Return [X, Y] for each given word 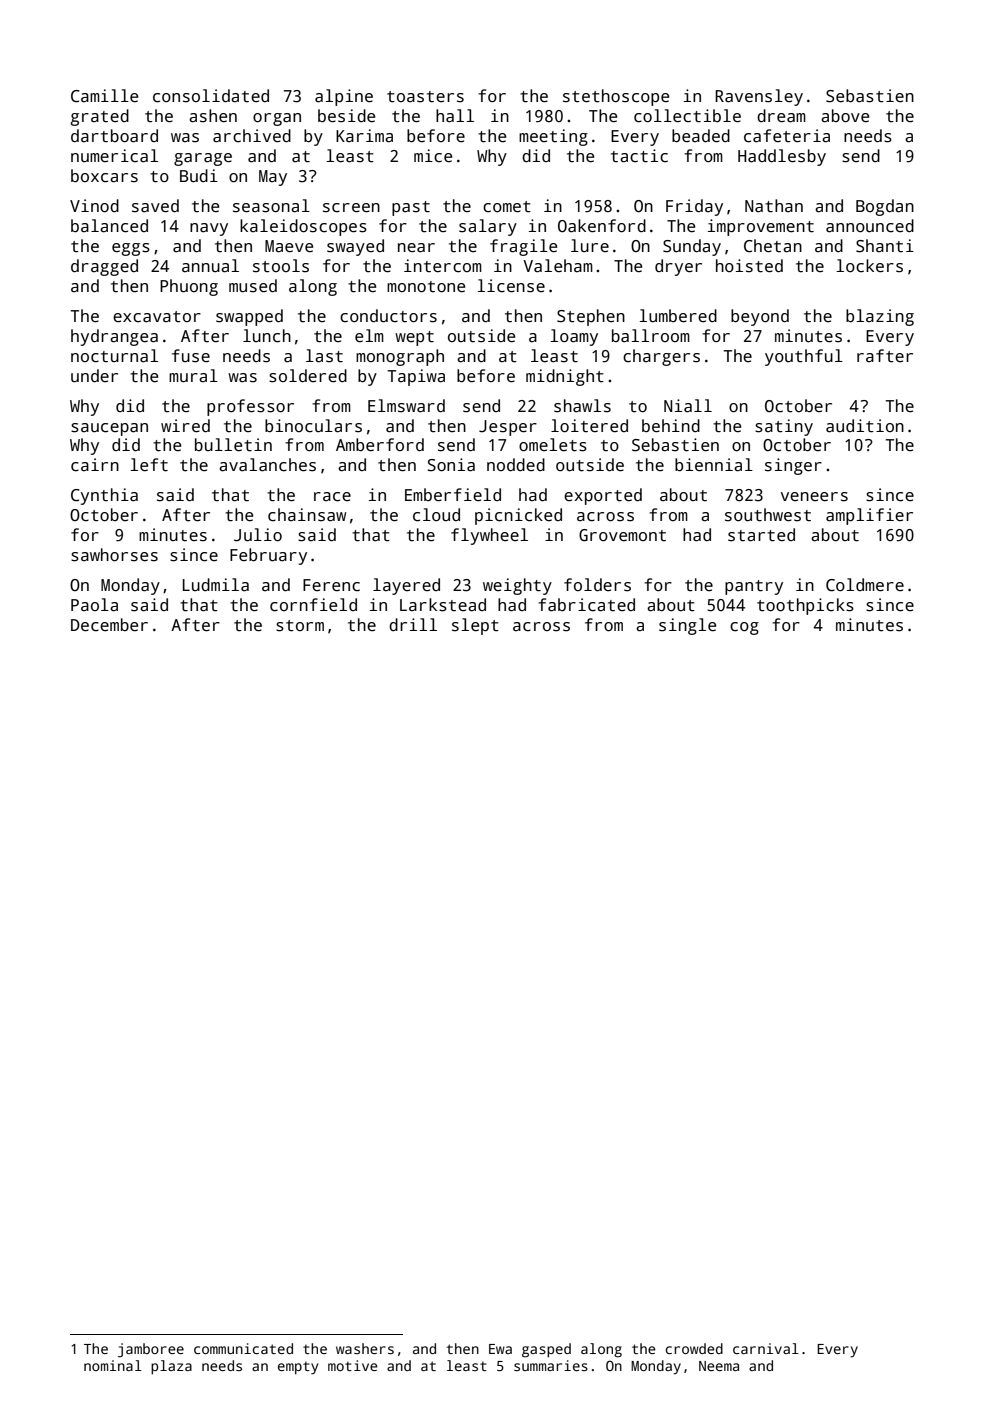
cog [744, 628]
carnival [766, 1348]
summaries [551, 1365]
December [109, 625]
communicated [243, 1348]
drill [413, 624]
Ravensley [759, 97]
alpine [344, 97]
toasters [425, 97]
